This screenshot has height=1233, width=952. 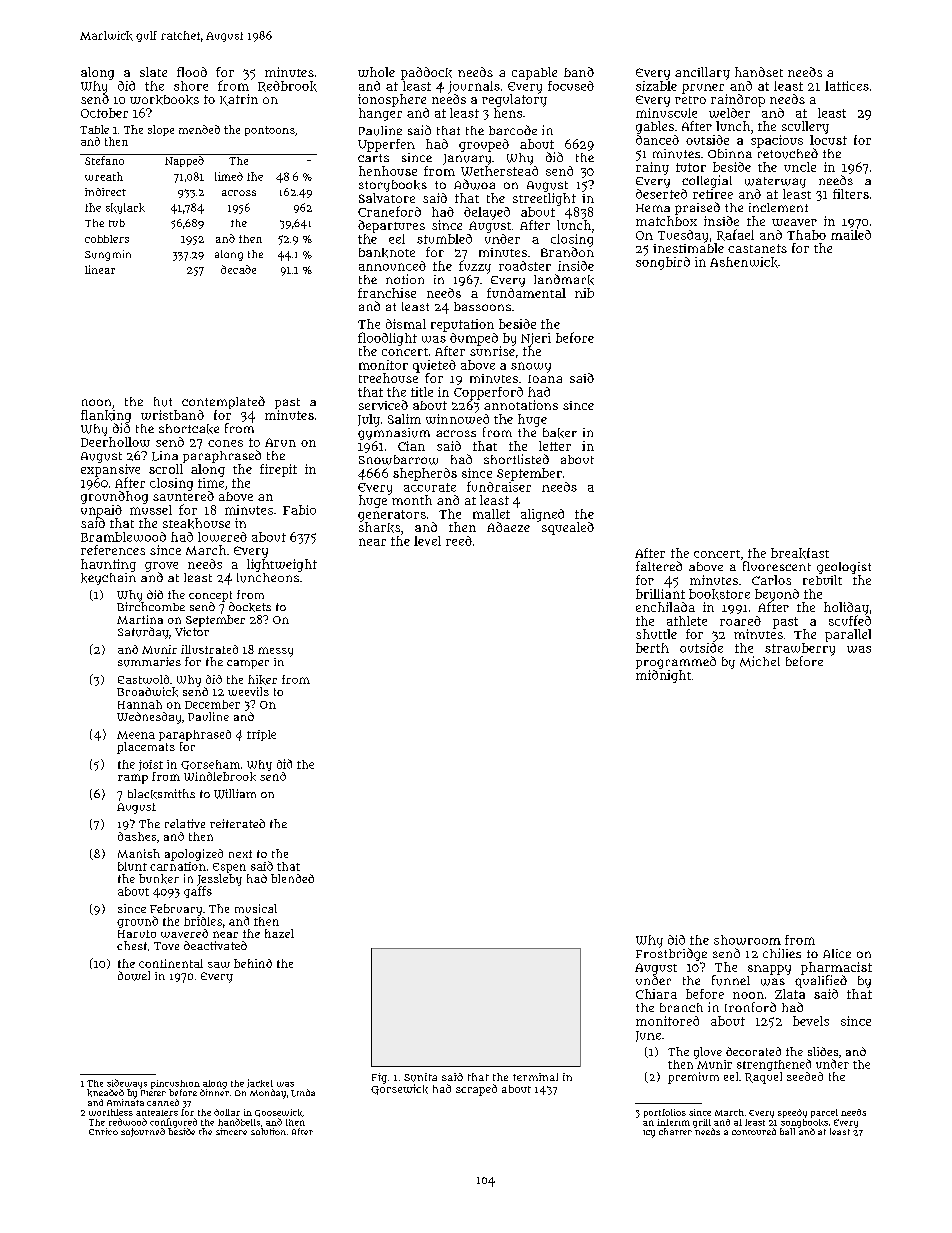 I want to click on breakfast, so click(x=800, y=553).
